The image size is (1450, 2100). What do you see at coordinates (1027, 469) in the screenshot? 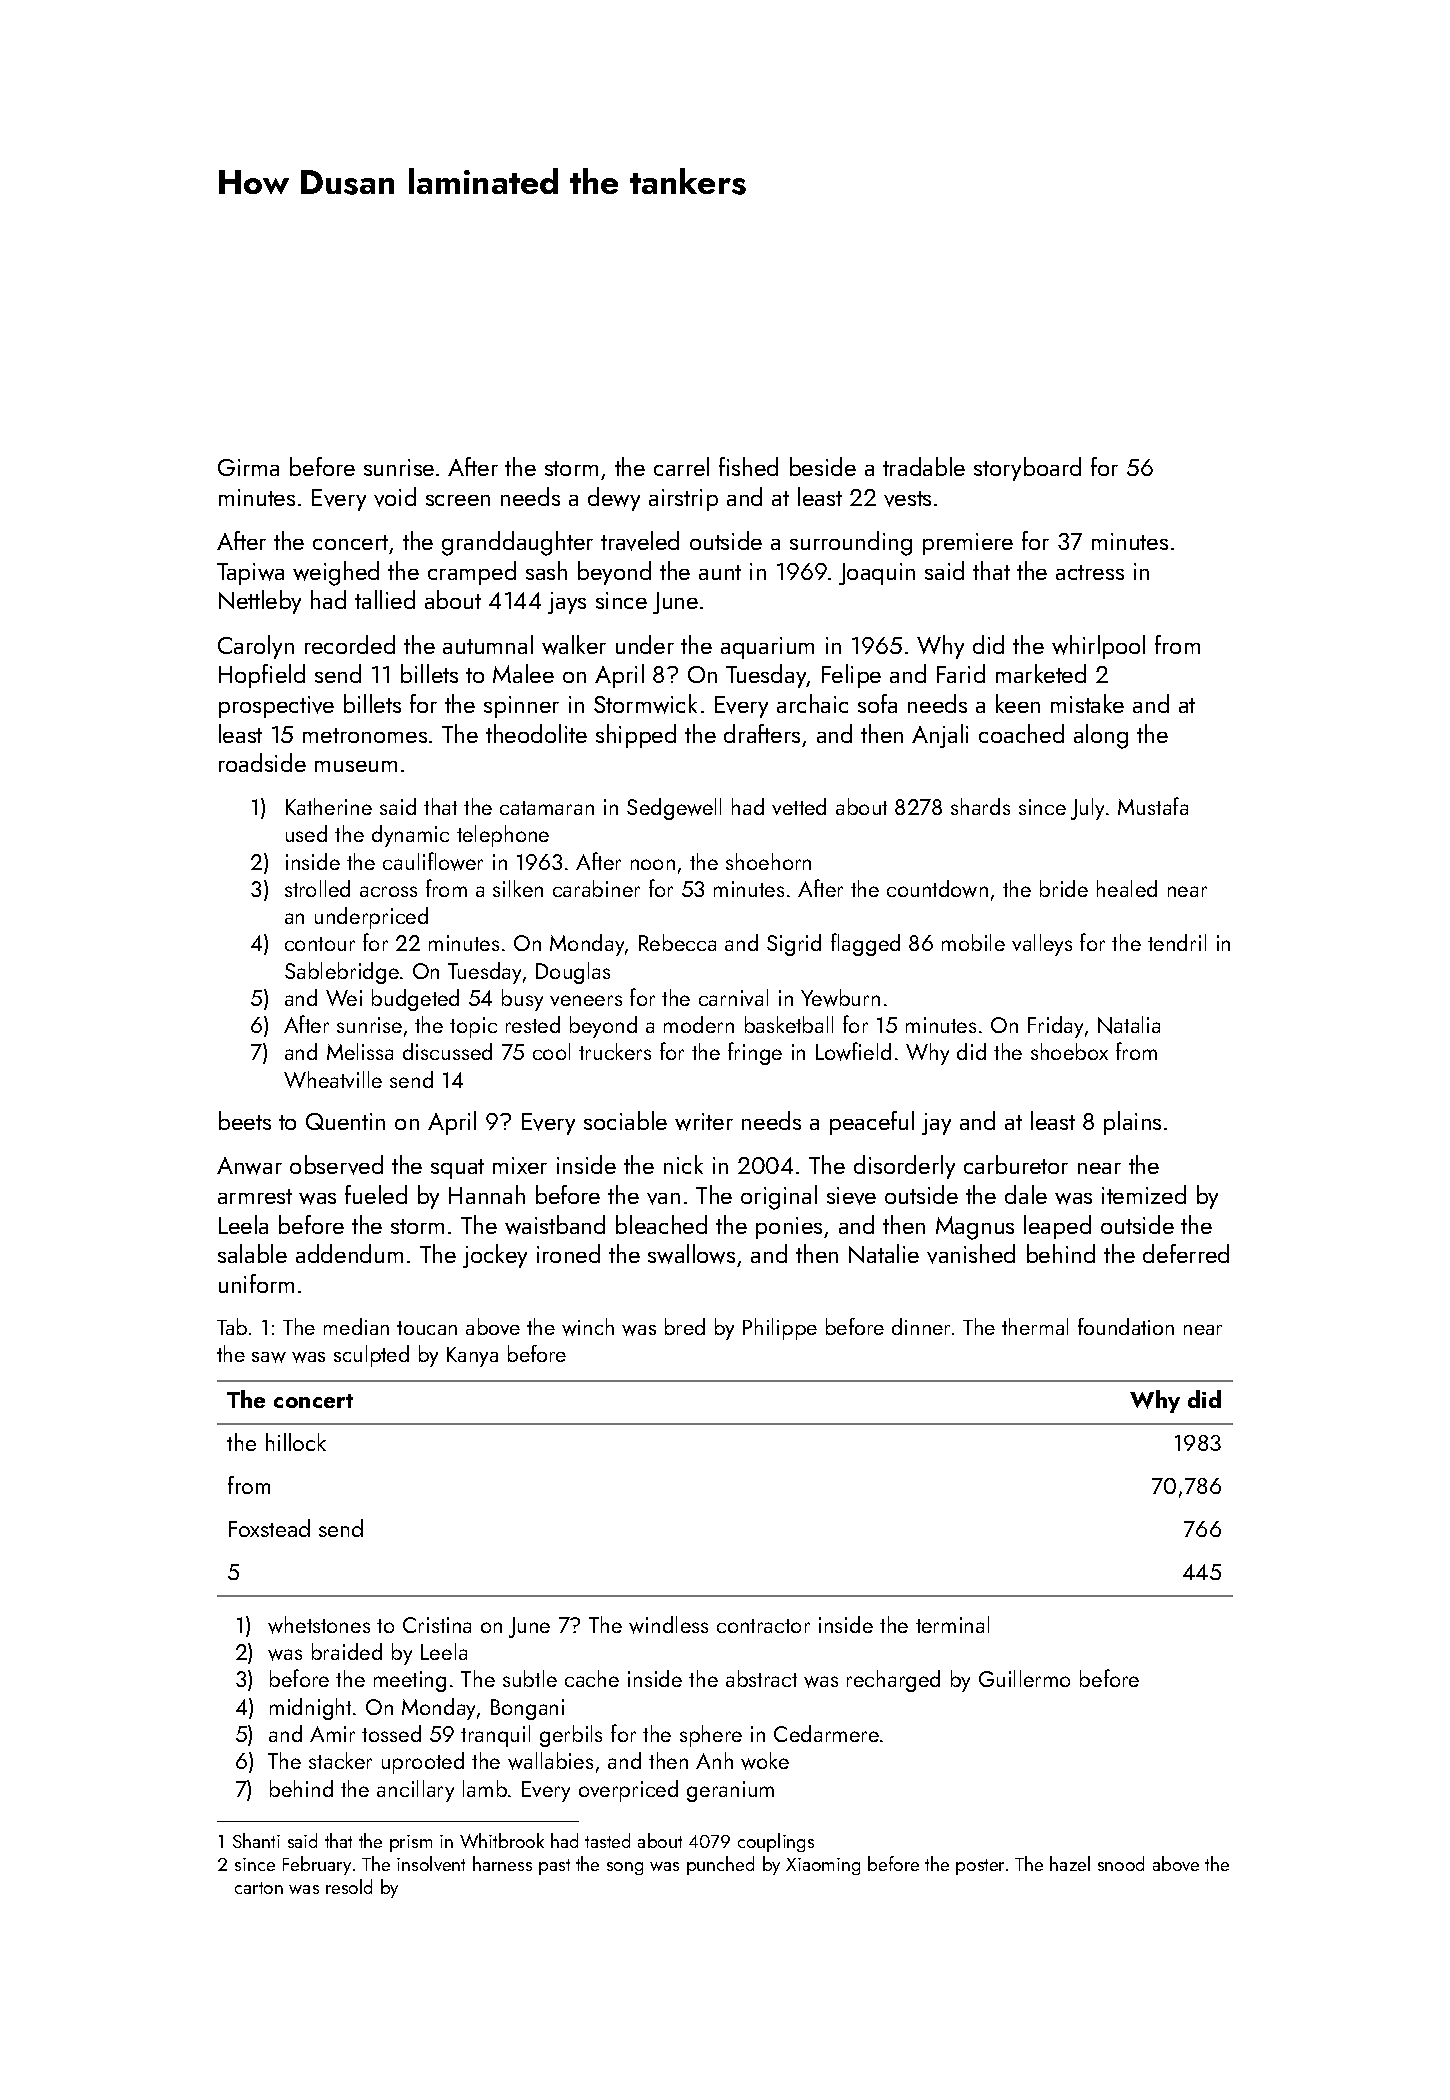
I see `storyboard` at bounding box center [1027, 469].
